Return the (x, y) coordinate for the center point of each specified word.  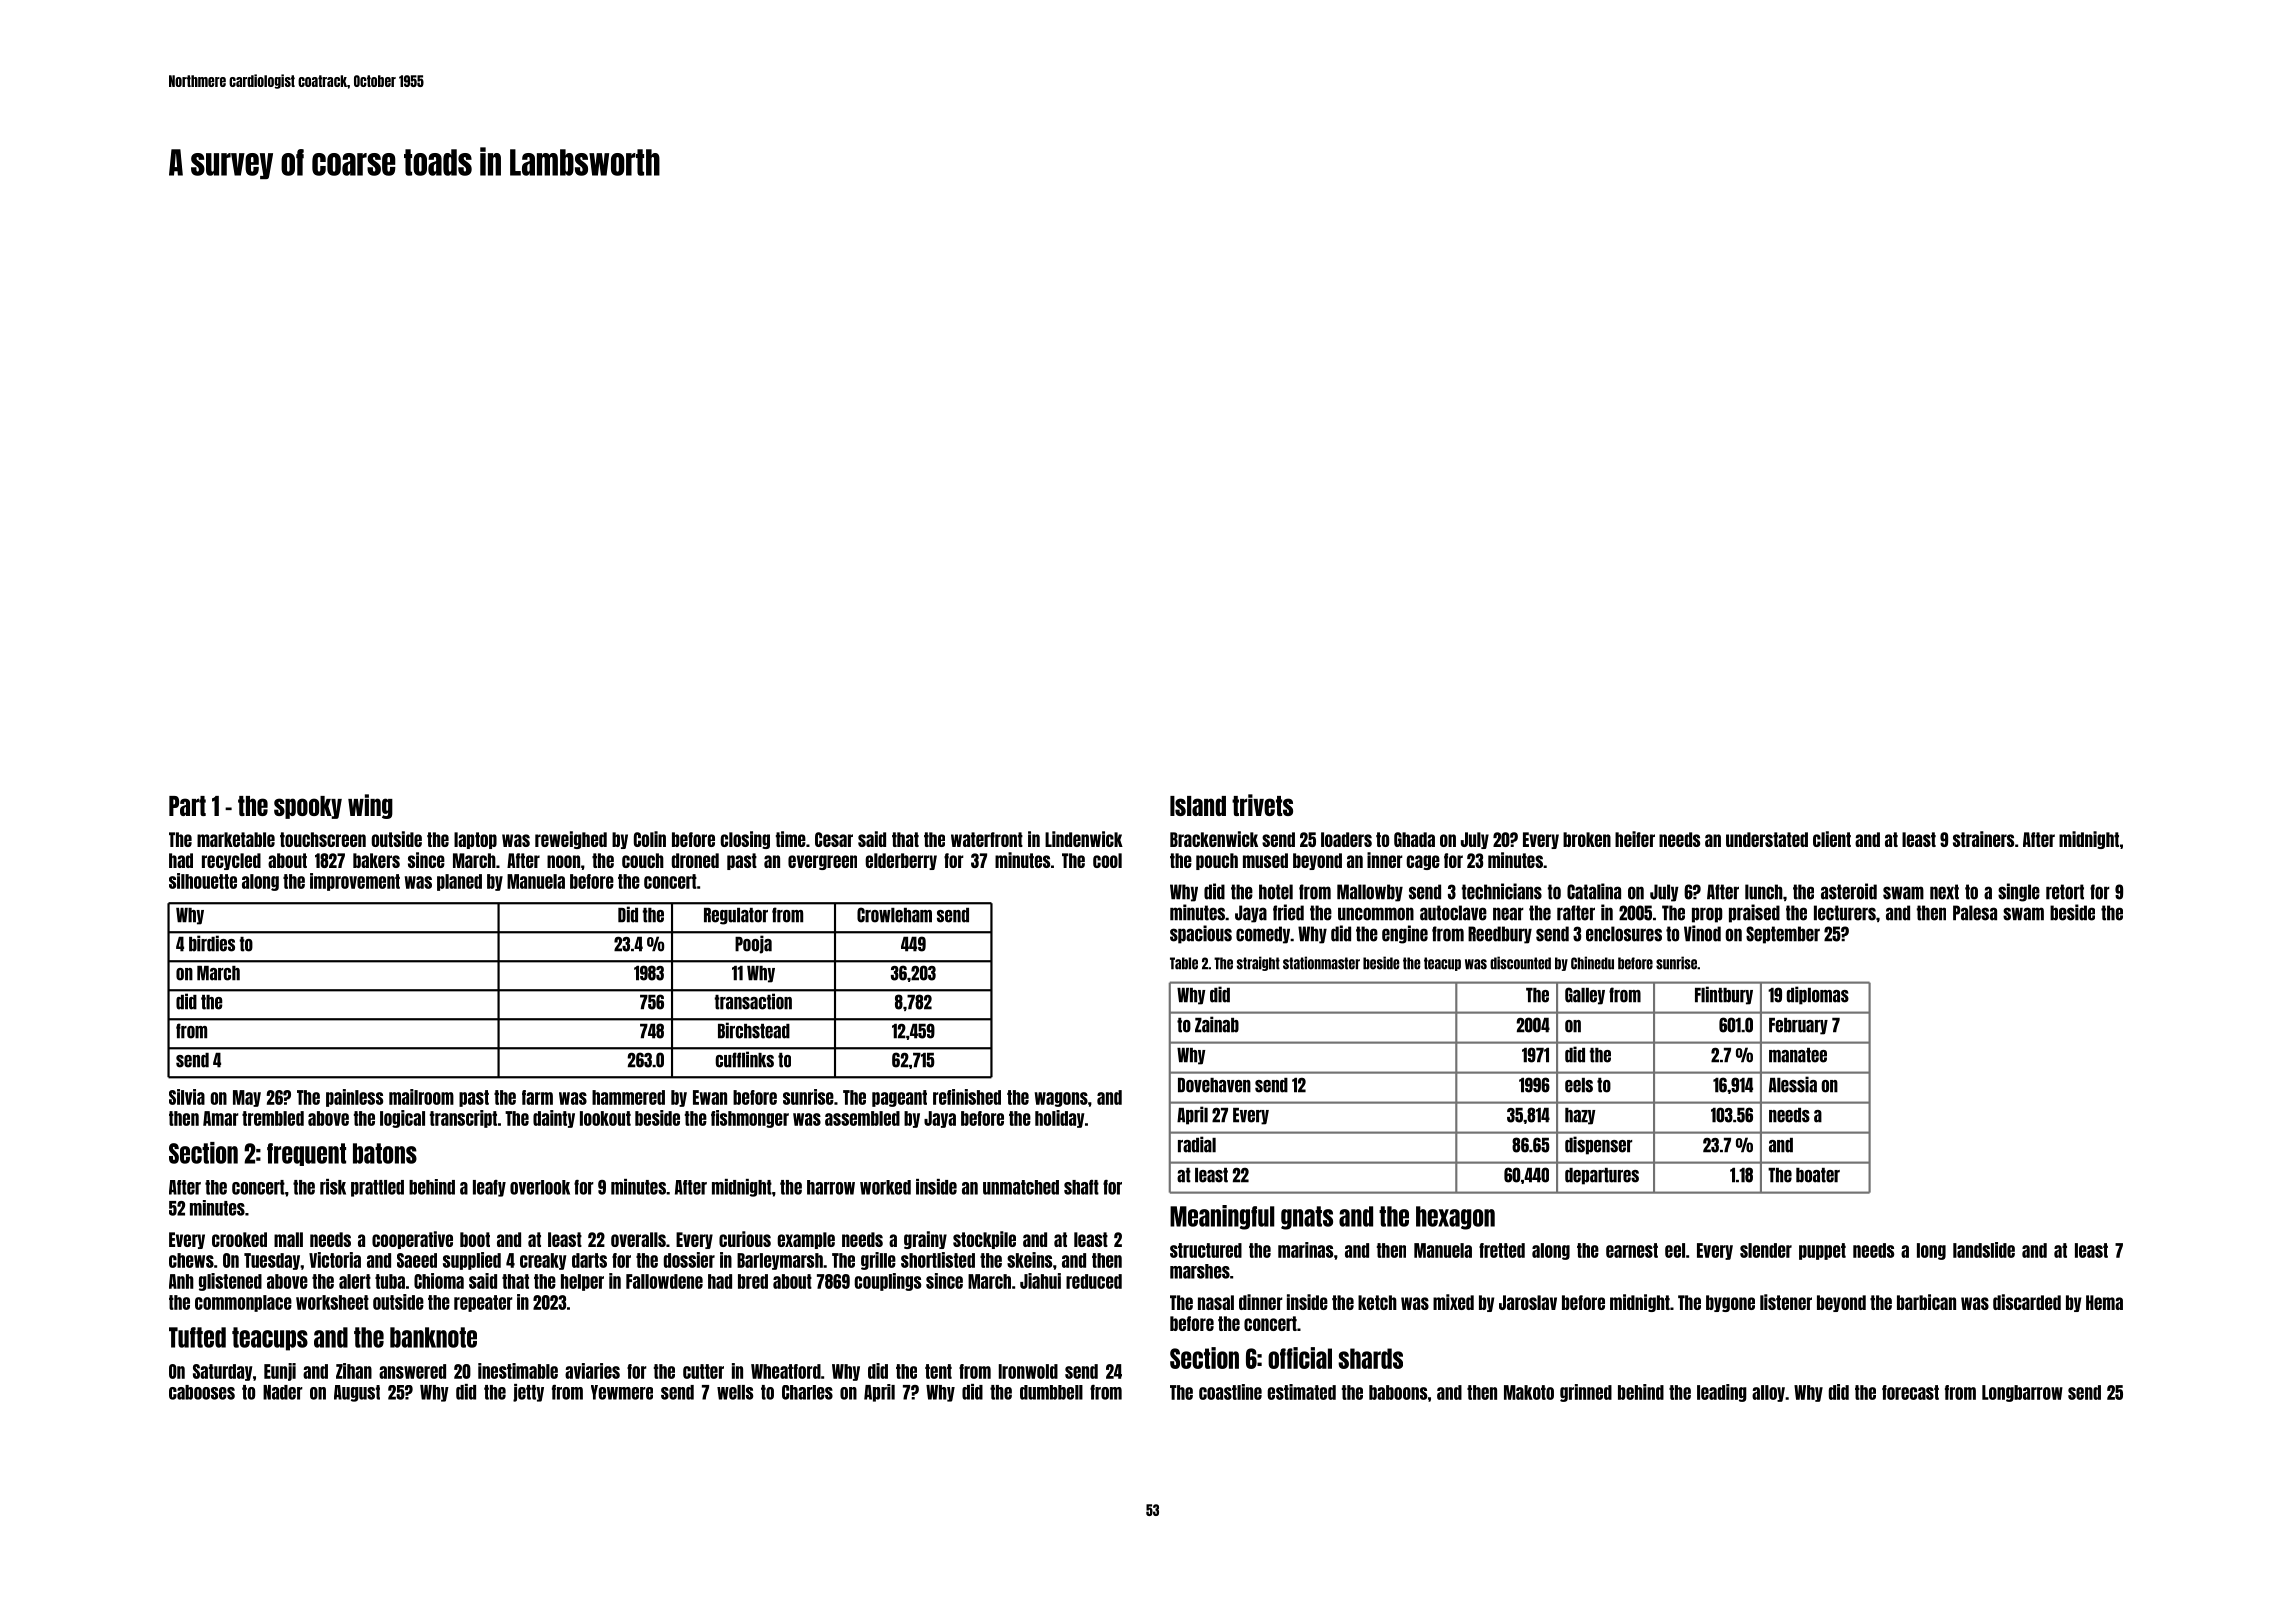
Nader (283, 1392)
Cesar (834, 839)
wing (370, 806)
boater (1818, 1175)
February (1798, 1026)
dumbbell (1051, 1392)
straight (1258, 963)
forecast (1910, 1392)
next (1944, 892)
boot (475, 1239)
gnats (1307, 1218)
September (1783, 935)
